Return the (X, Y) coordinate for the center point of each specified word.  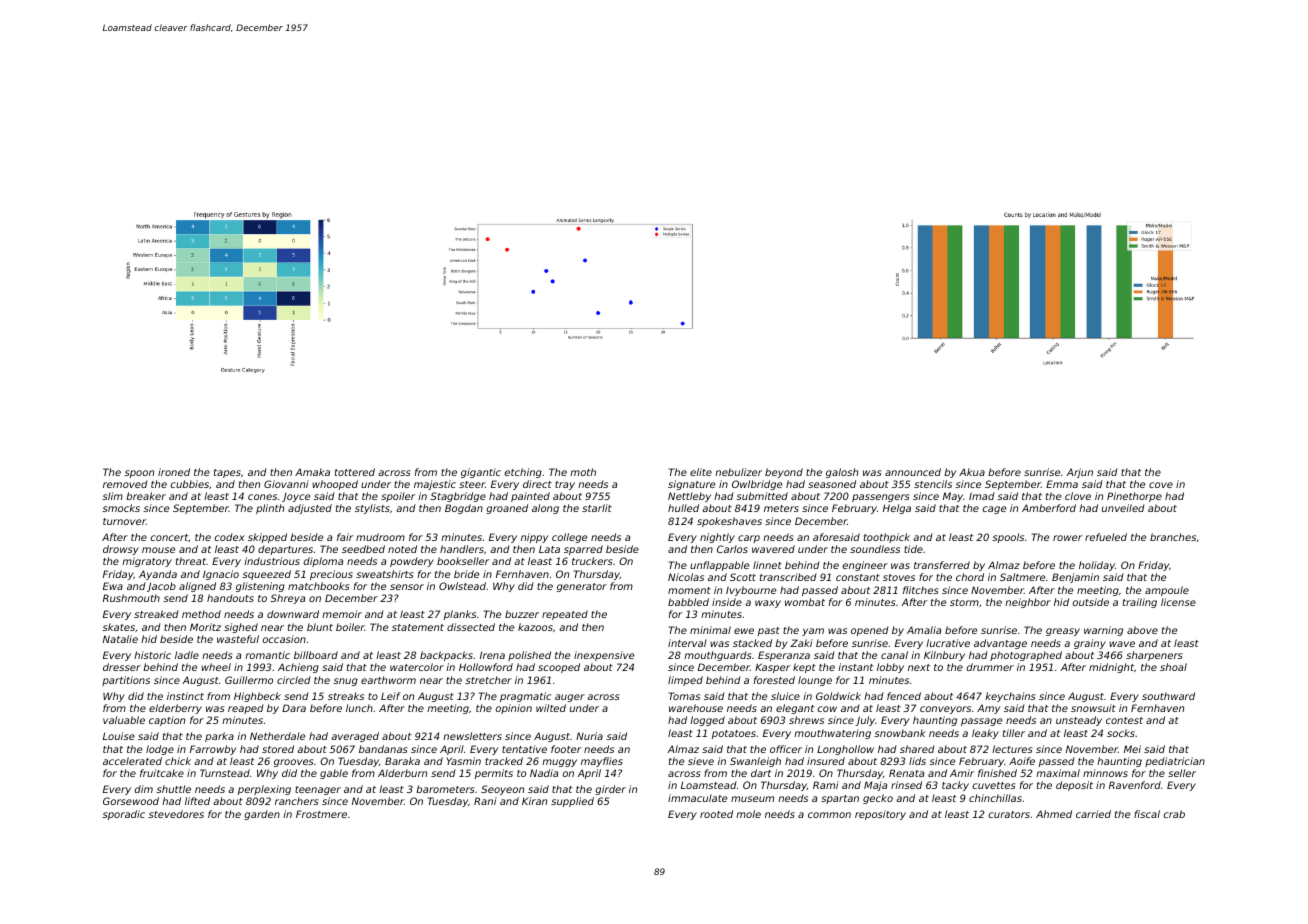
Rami (826, 785)
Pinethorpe (1134, 497)
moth (583, 472)
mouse (158, 550)
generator (582, 587)
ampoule (1167, 591)
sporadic (123, 815)
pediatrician (1175, 762)
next (919, 667)
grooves (293, 763)
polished (529, 656)
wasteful (238, 639)
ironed (174, 472)
